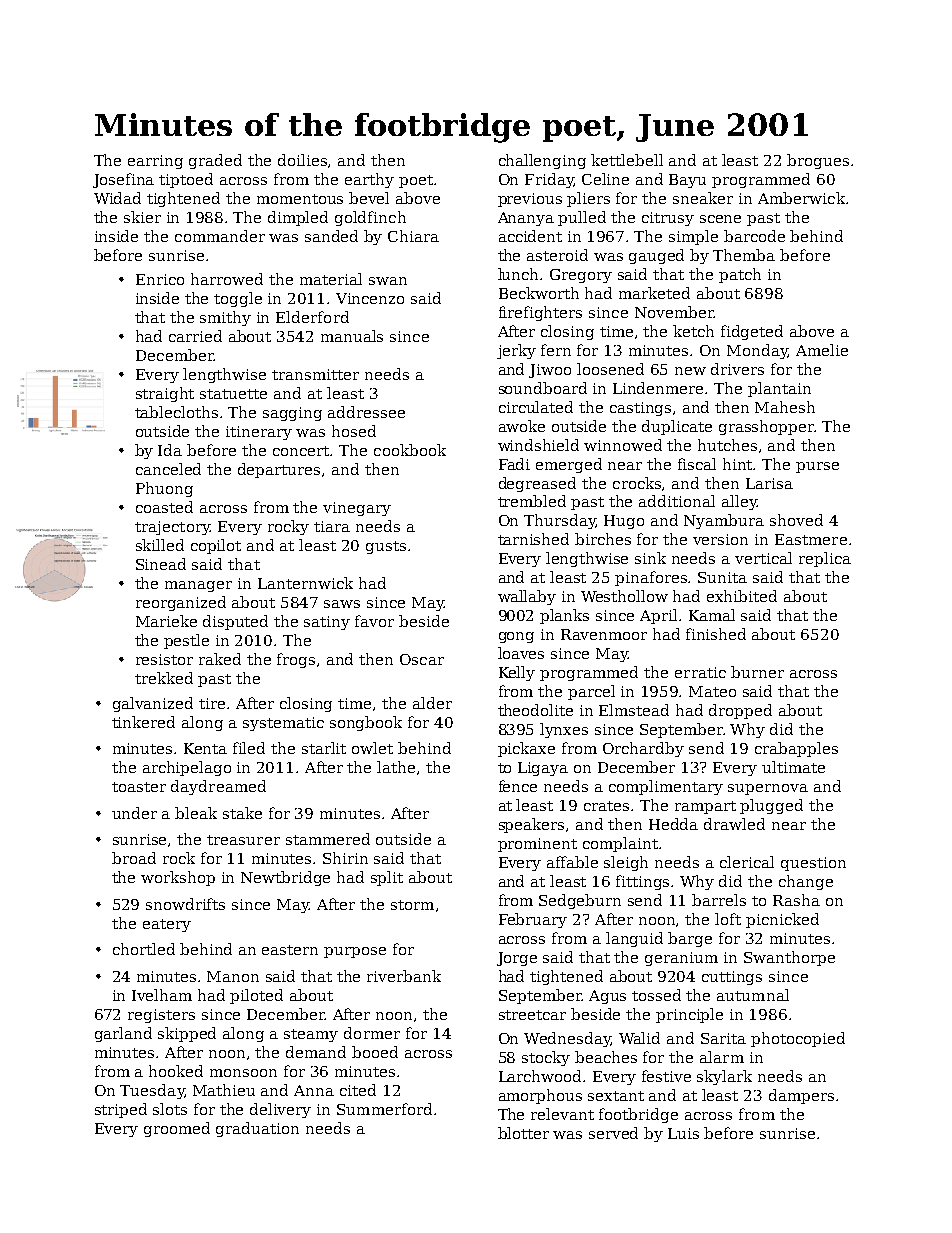 This screenshot has height=1233, width=952. Describe the element at coordinates (257, 1129) in the screenshot. I see `graduation` at that location.
